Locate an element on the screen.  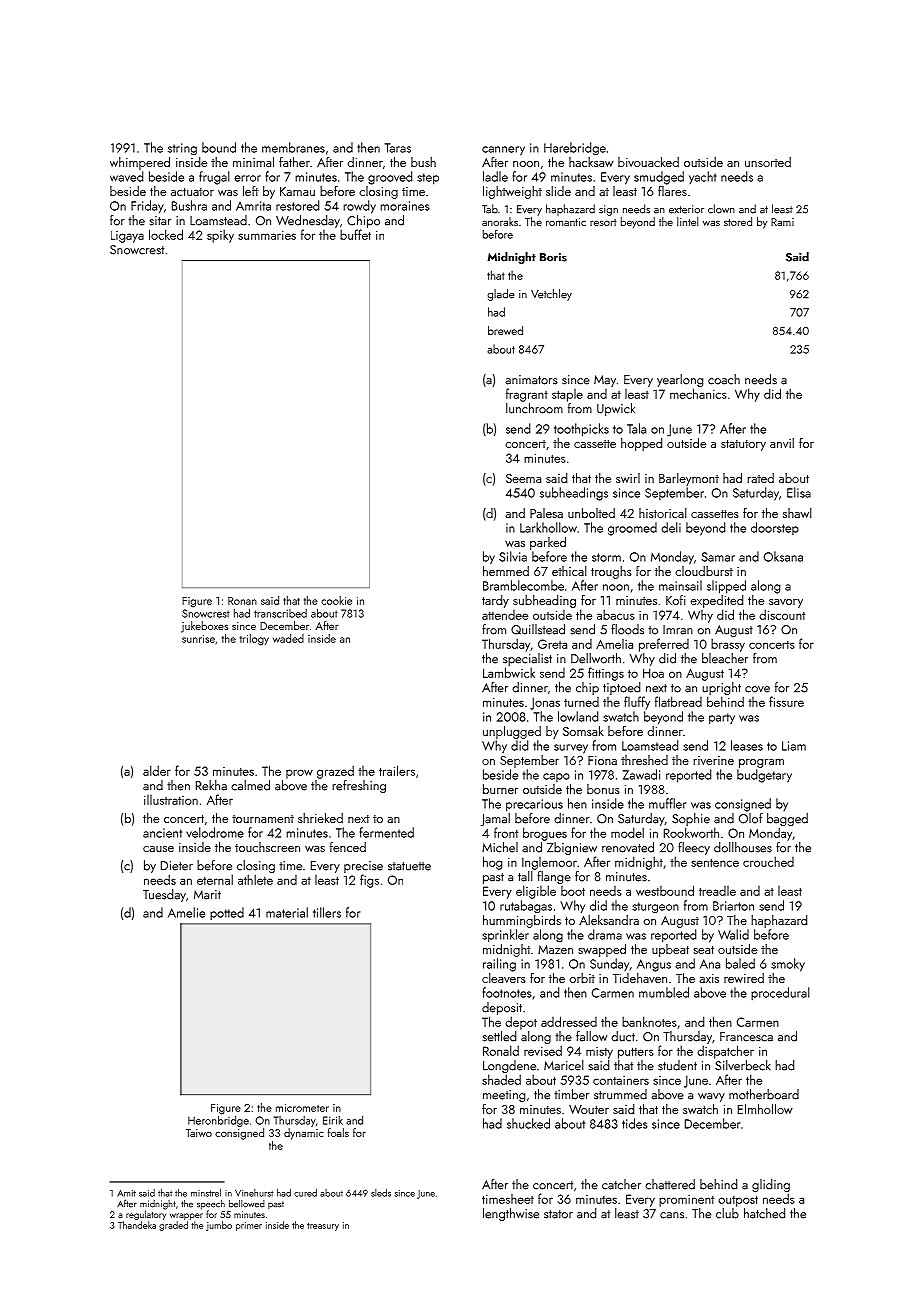
fittings is located at coordinates (606, 674).
